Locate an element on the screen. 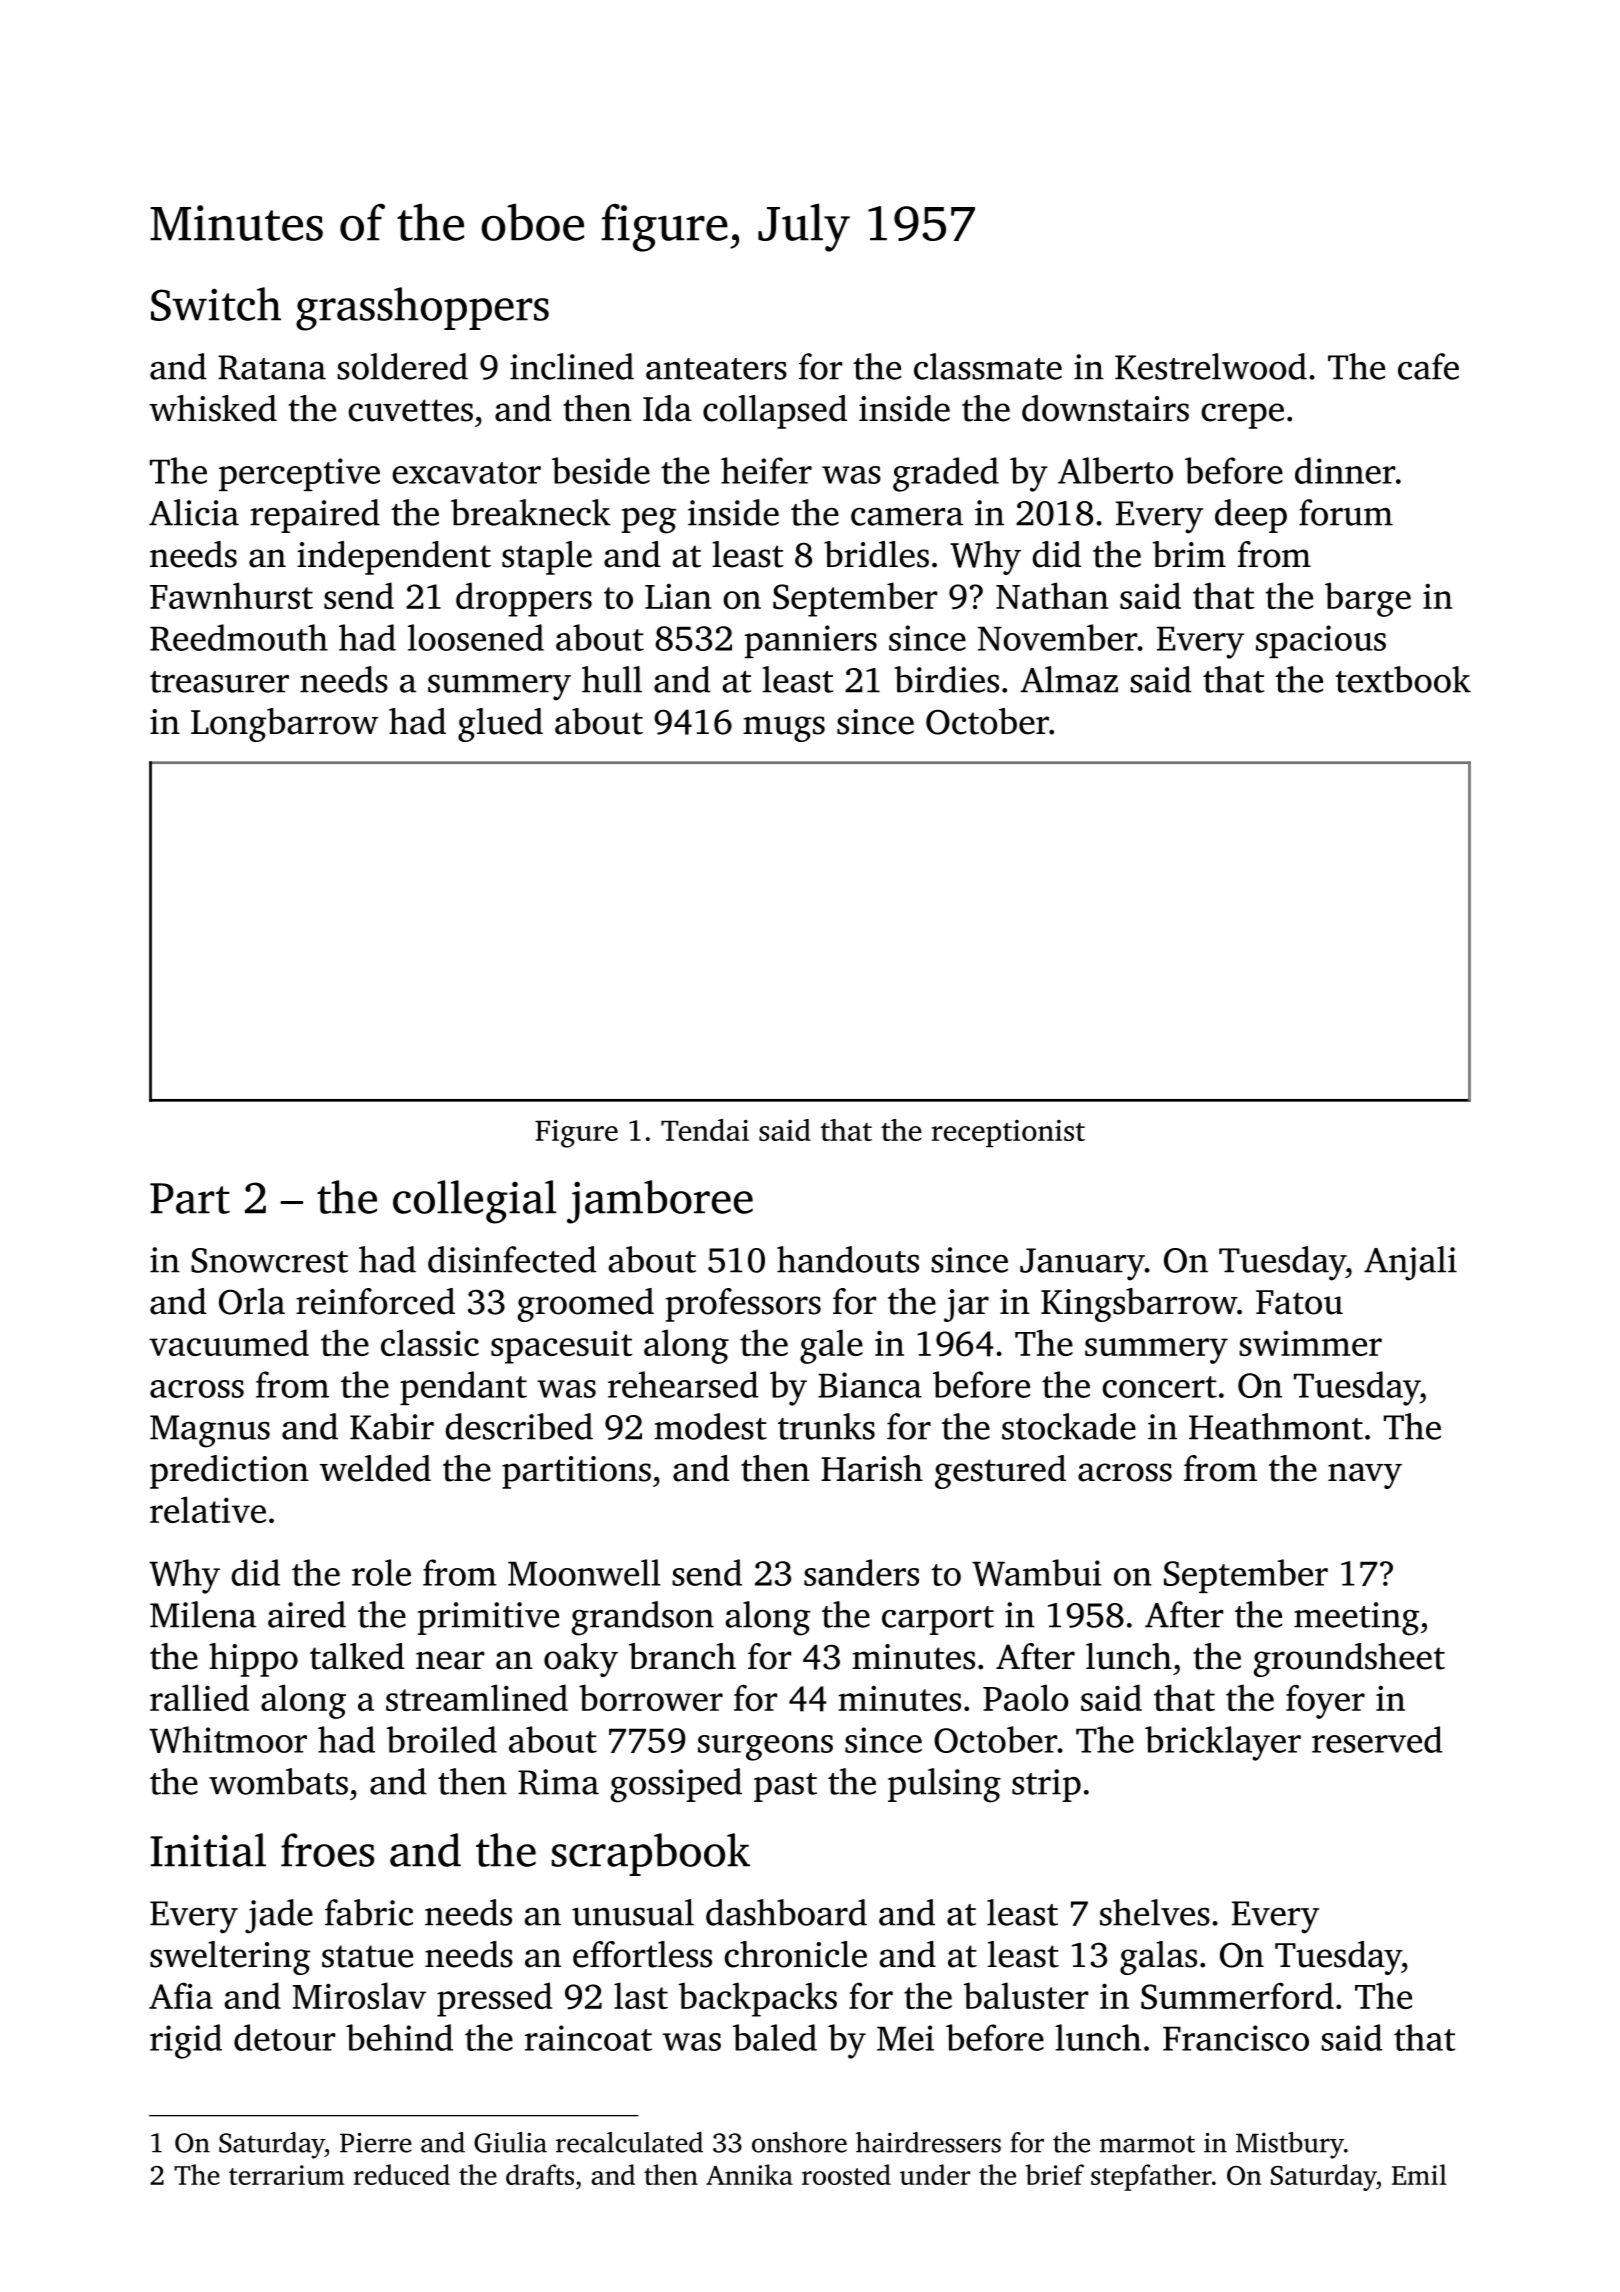 The width and height of the screenshot is (1620, 2292). swimmer is located at coordinates (1310, 1343).
